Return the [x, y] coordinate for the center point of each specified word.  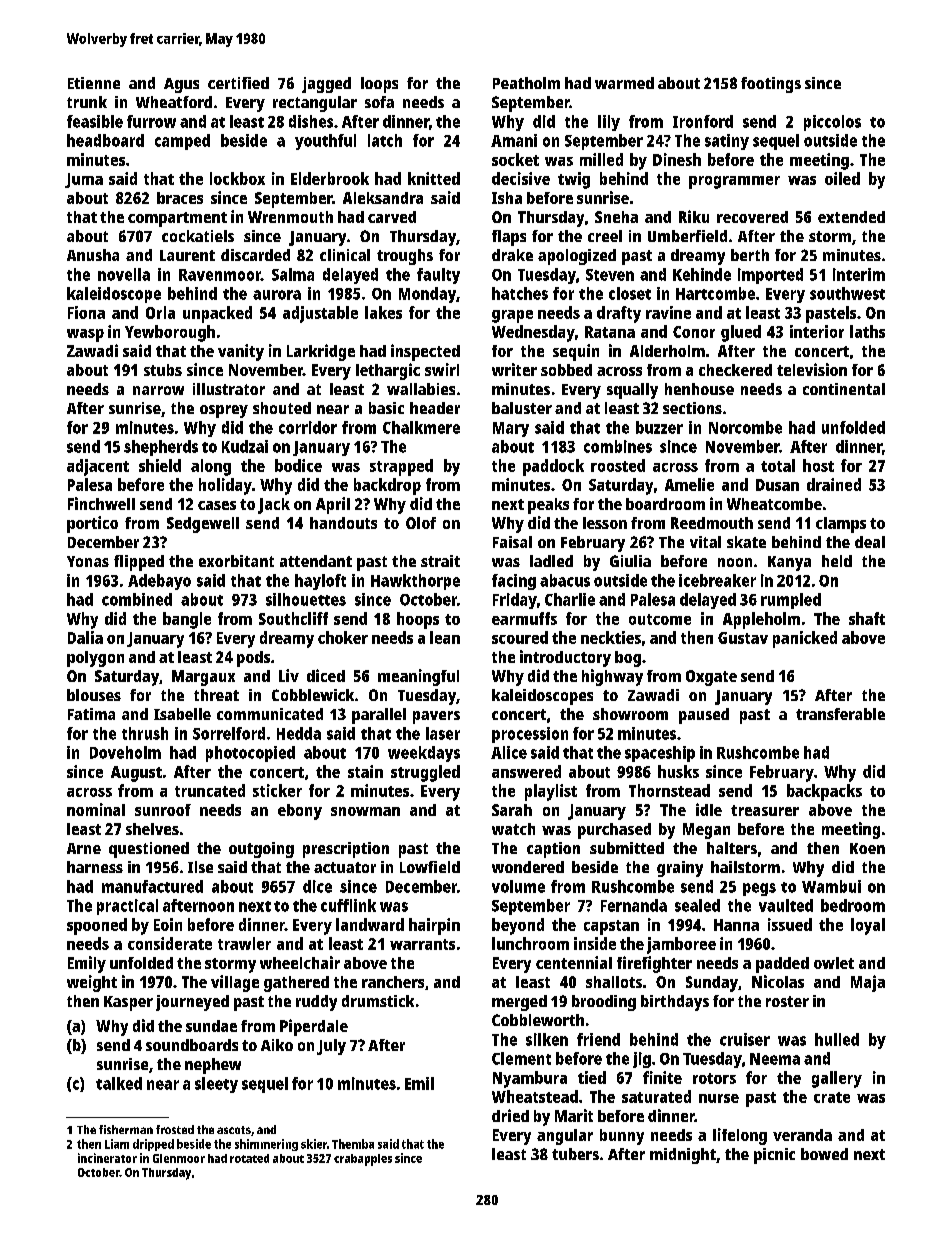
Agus [181, 85]
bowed [824, 1154]
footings [771, 85]
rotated [249, 1158]
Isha [507, 198]
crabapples [363, 1160]
